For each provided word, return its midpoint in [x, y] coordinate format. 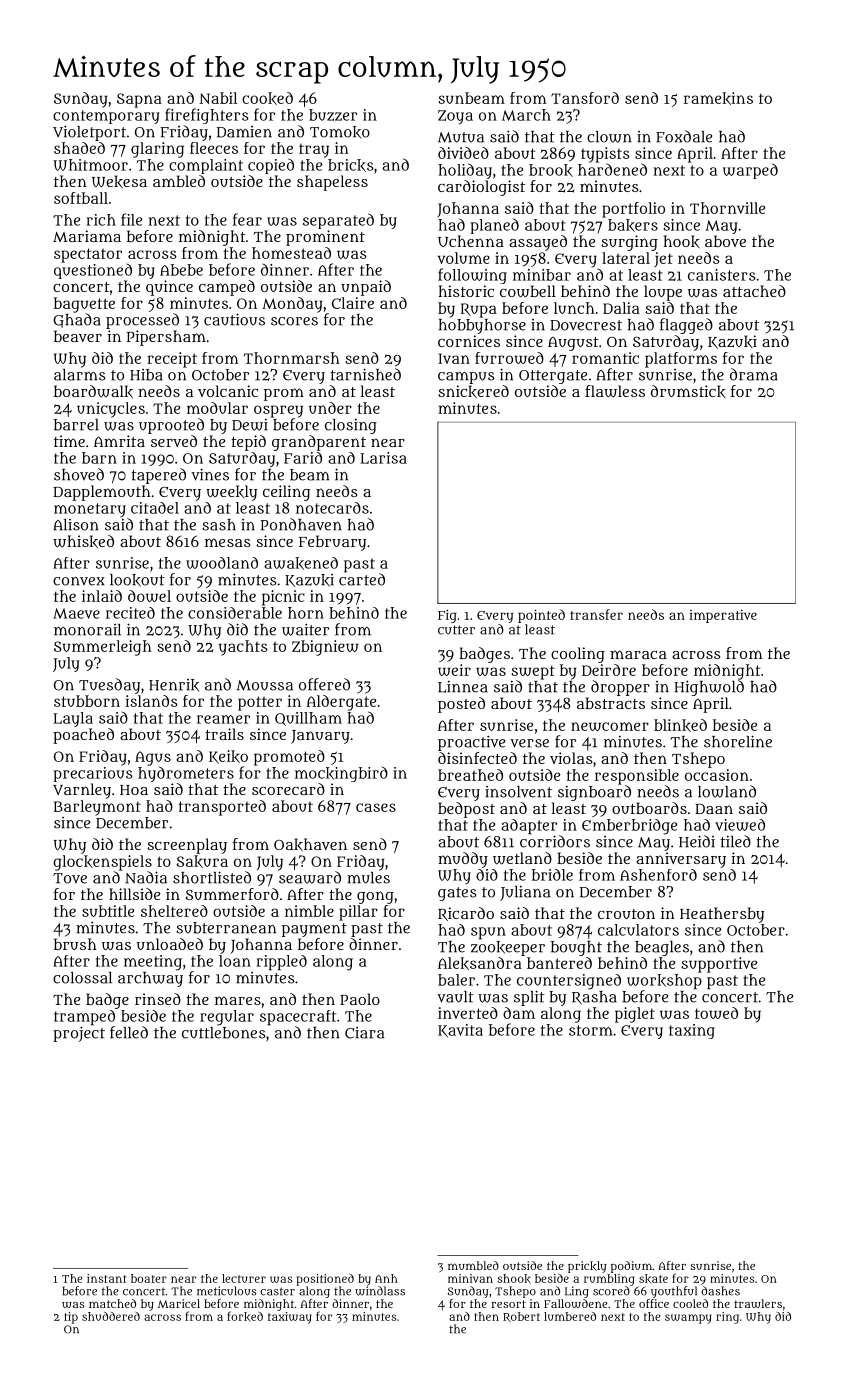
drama [754, 374]
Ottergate [553, 377]
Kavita [460, 1030]
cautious [234, 319]
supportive [719, 965]
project [79, 1034]
